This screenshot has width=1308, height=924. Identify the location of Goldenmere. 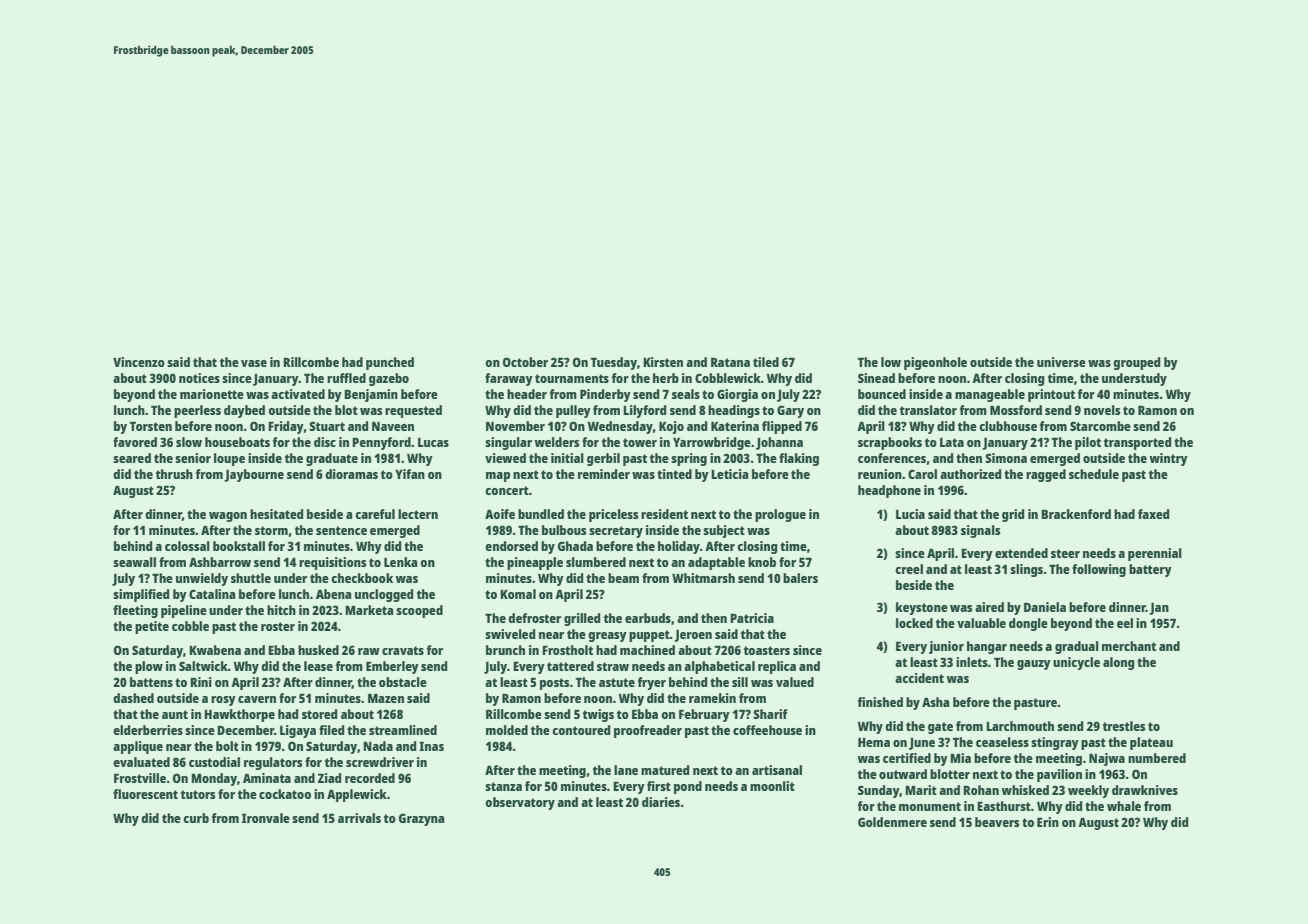
(892, 822).
